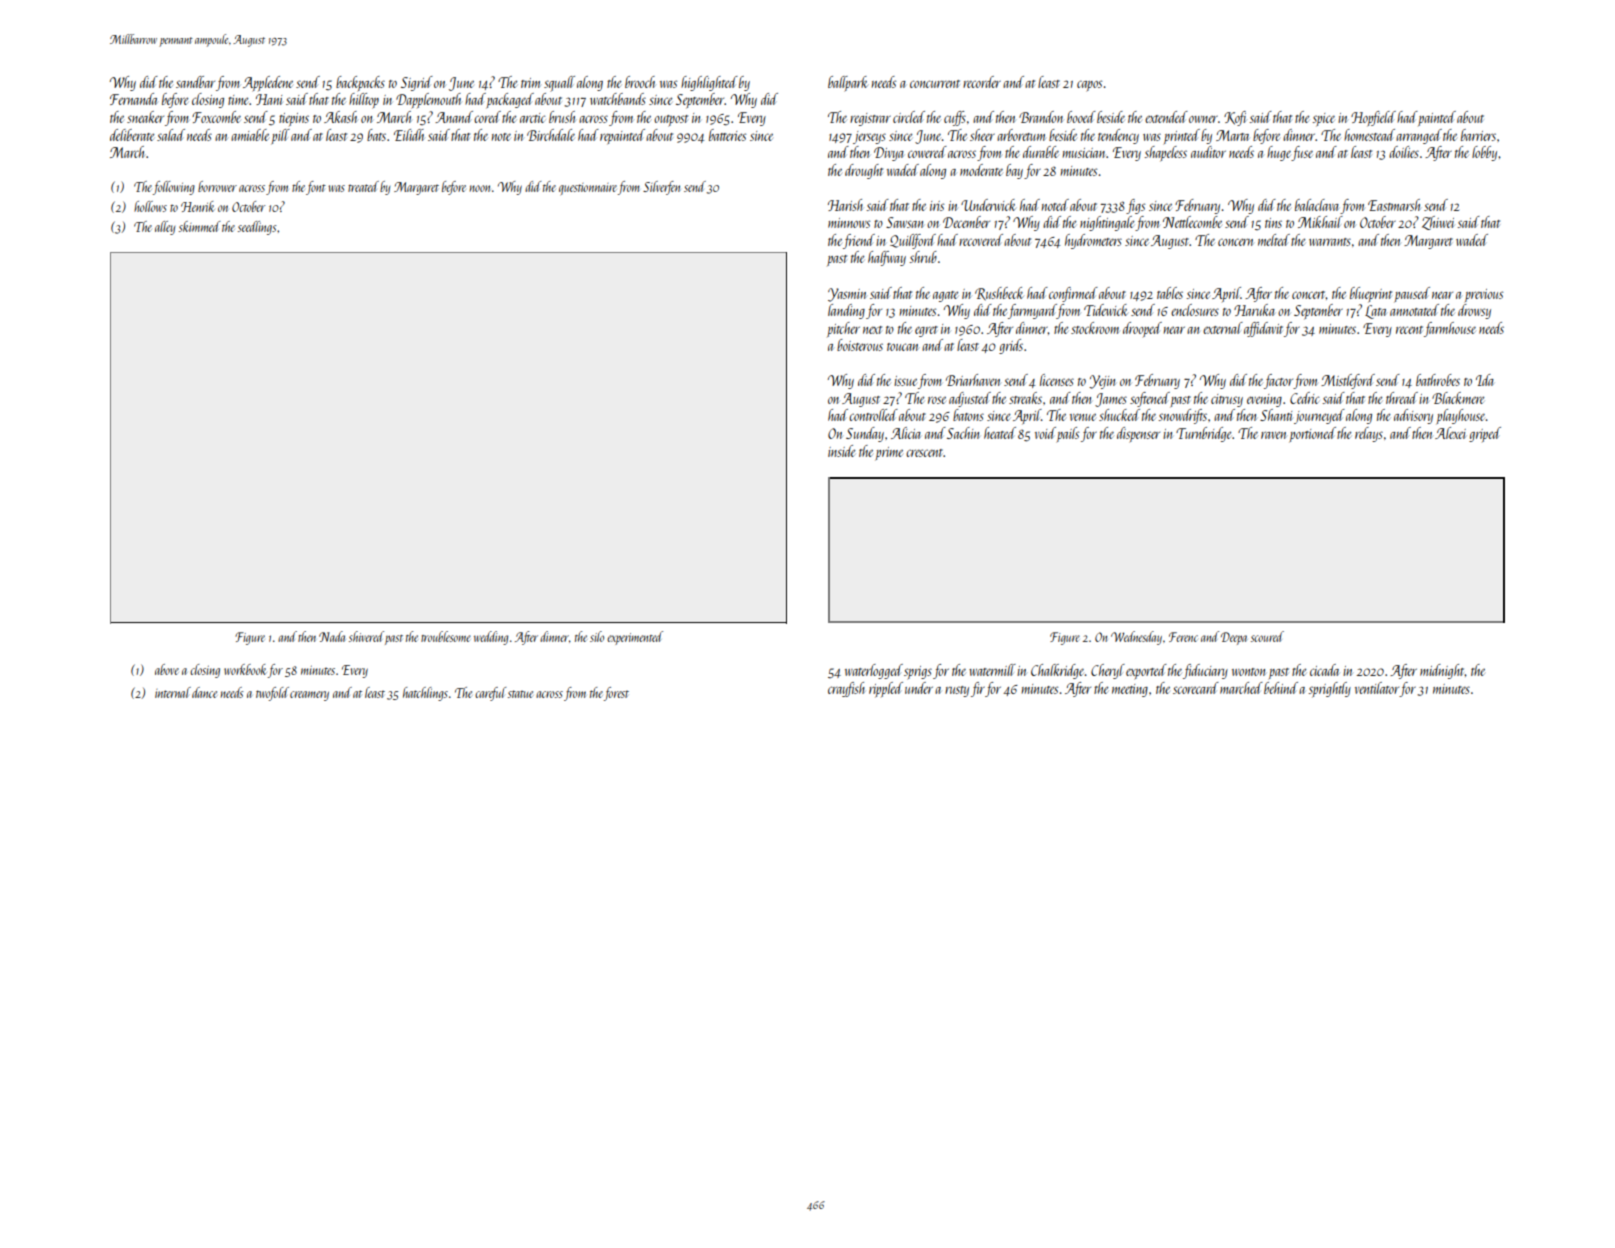  Describe the element at coordinates (446, 636) in the screenshot. I see `troublesome` at that location.
